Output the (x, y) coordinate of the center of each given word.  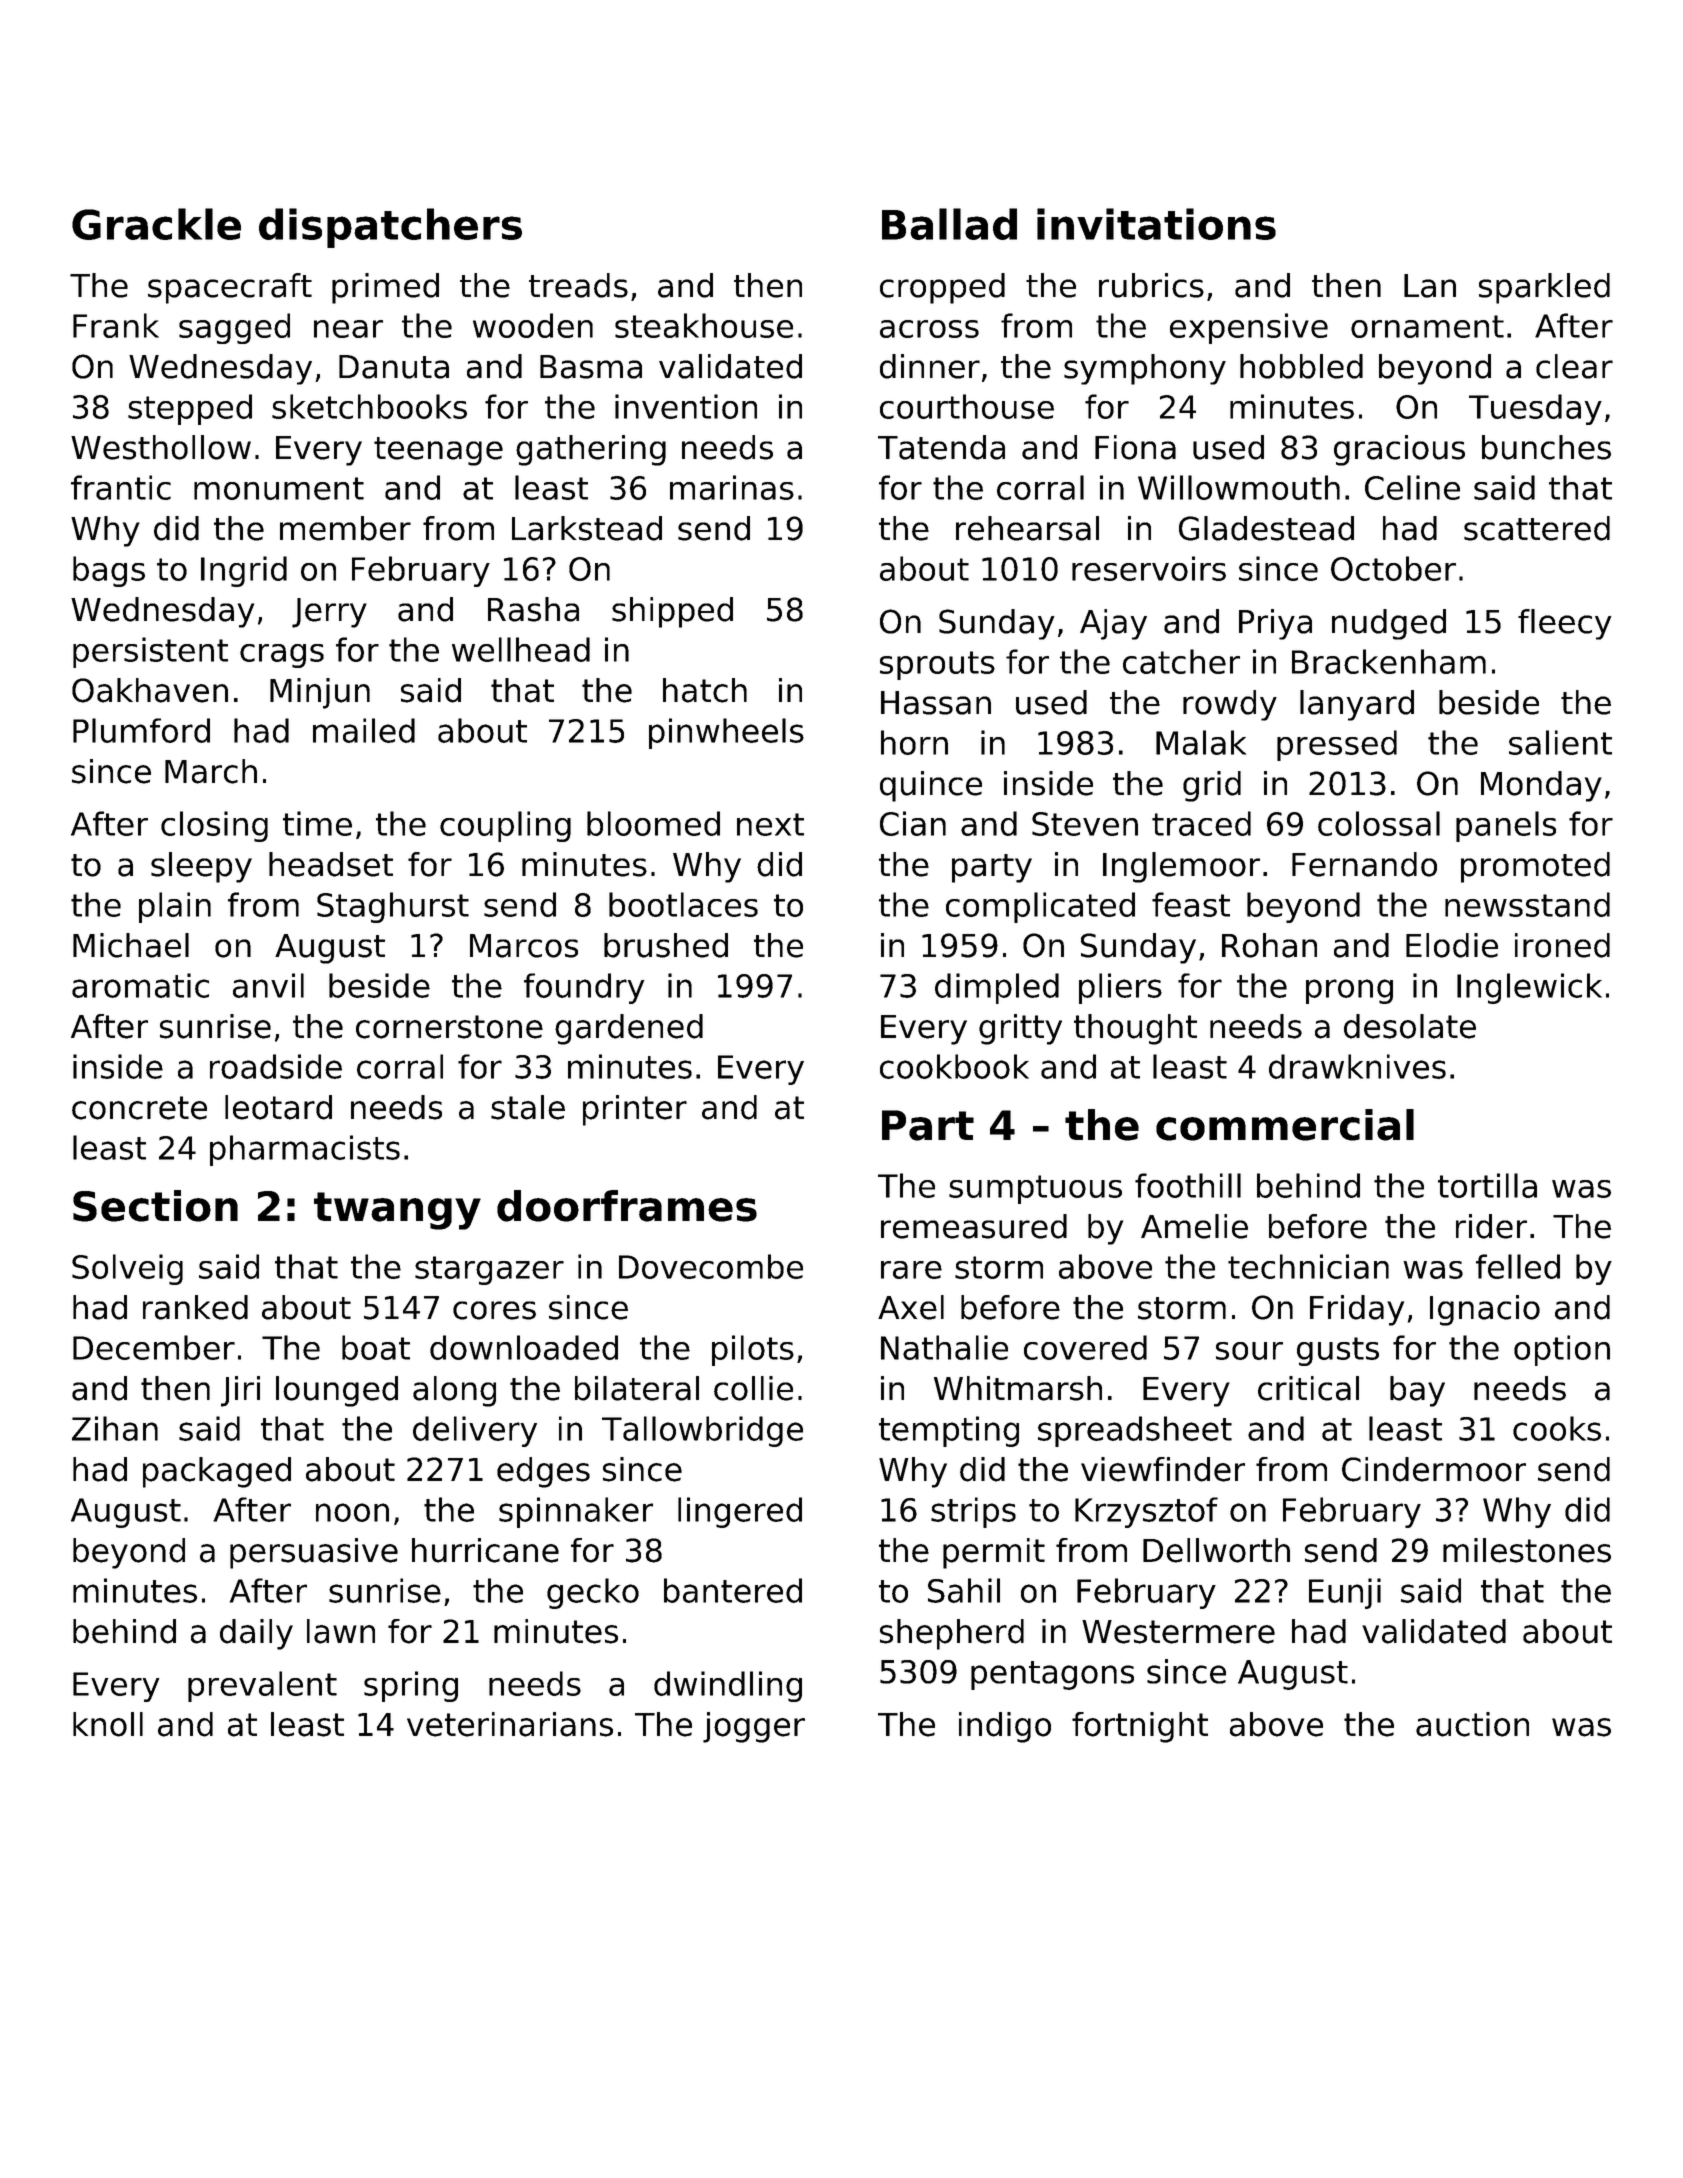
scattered (1537, 528)
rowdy (1230, 705)
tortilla (1487, 1185)
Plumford (141, 730)
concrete (139, 1108)
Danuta (394, 367)
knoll (108, 1724)
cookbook (954, 1066)
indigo (1005, 1727)
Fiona (1135, 447)
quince (931, 786)
